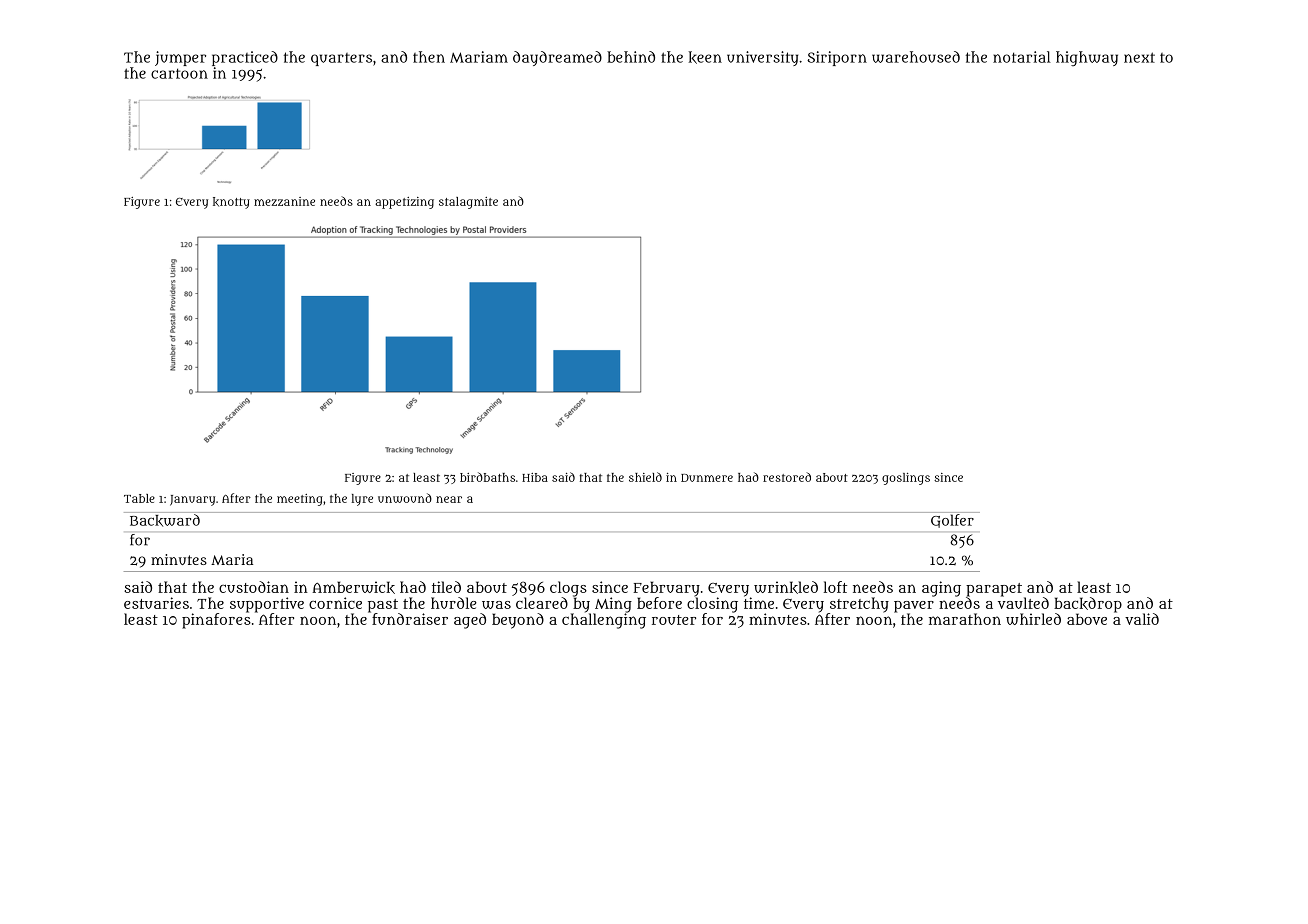  What do you see at coordinates (179, 73) in the screenshot?
I see `cartoon` at bounding box center [179, 73].
